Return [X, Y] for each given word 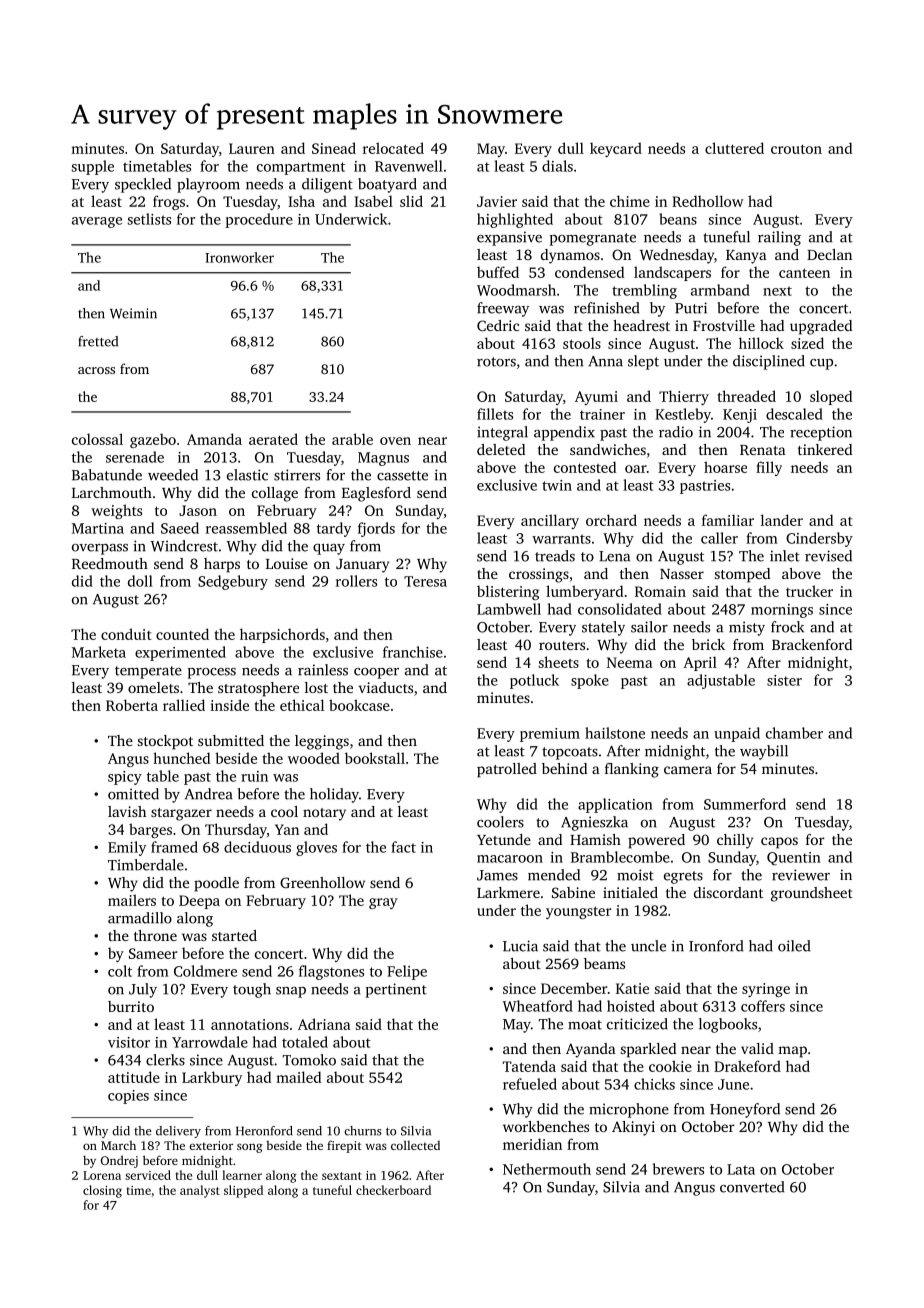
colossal [97, 439]
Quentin [794, 858]
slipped [243, 1191]
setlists [149, 219]
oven [395, 441]
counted [182, 634]
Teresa [425, 581]
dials [557, 166]
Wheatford [538, 1006]
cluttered [734, 148]
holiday [334, 795]
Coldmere [205, 971]
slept [643, 362]
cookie [670, 1066]
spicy [125, 778]
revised [828, 556]
